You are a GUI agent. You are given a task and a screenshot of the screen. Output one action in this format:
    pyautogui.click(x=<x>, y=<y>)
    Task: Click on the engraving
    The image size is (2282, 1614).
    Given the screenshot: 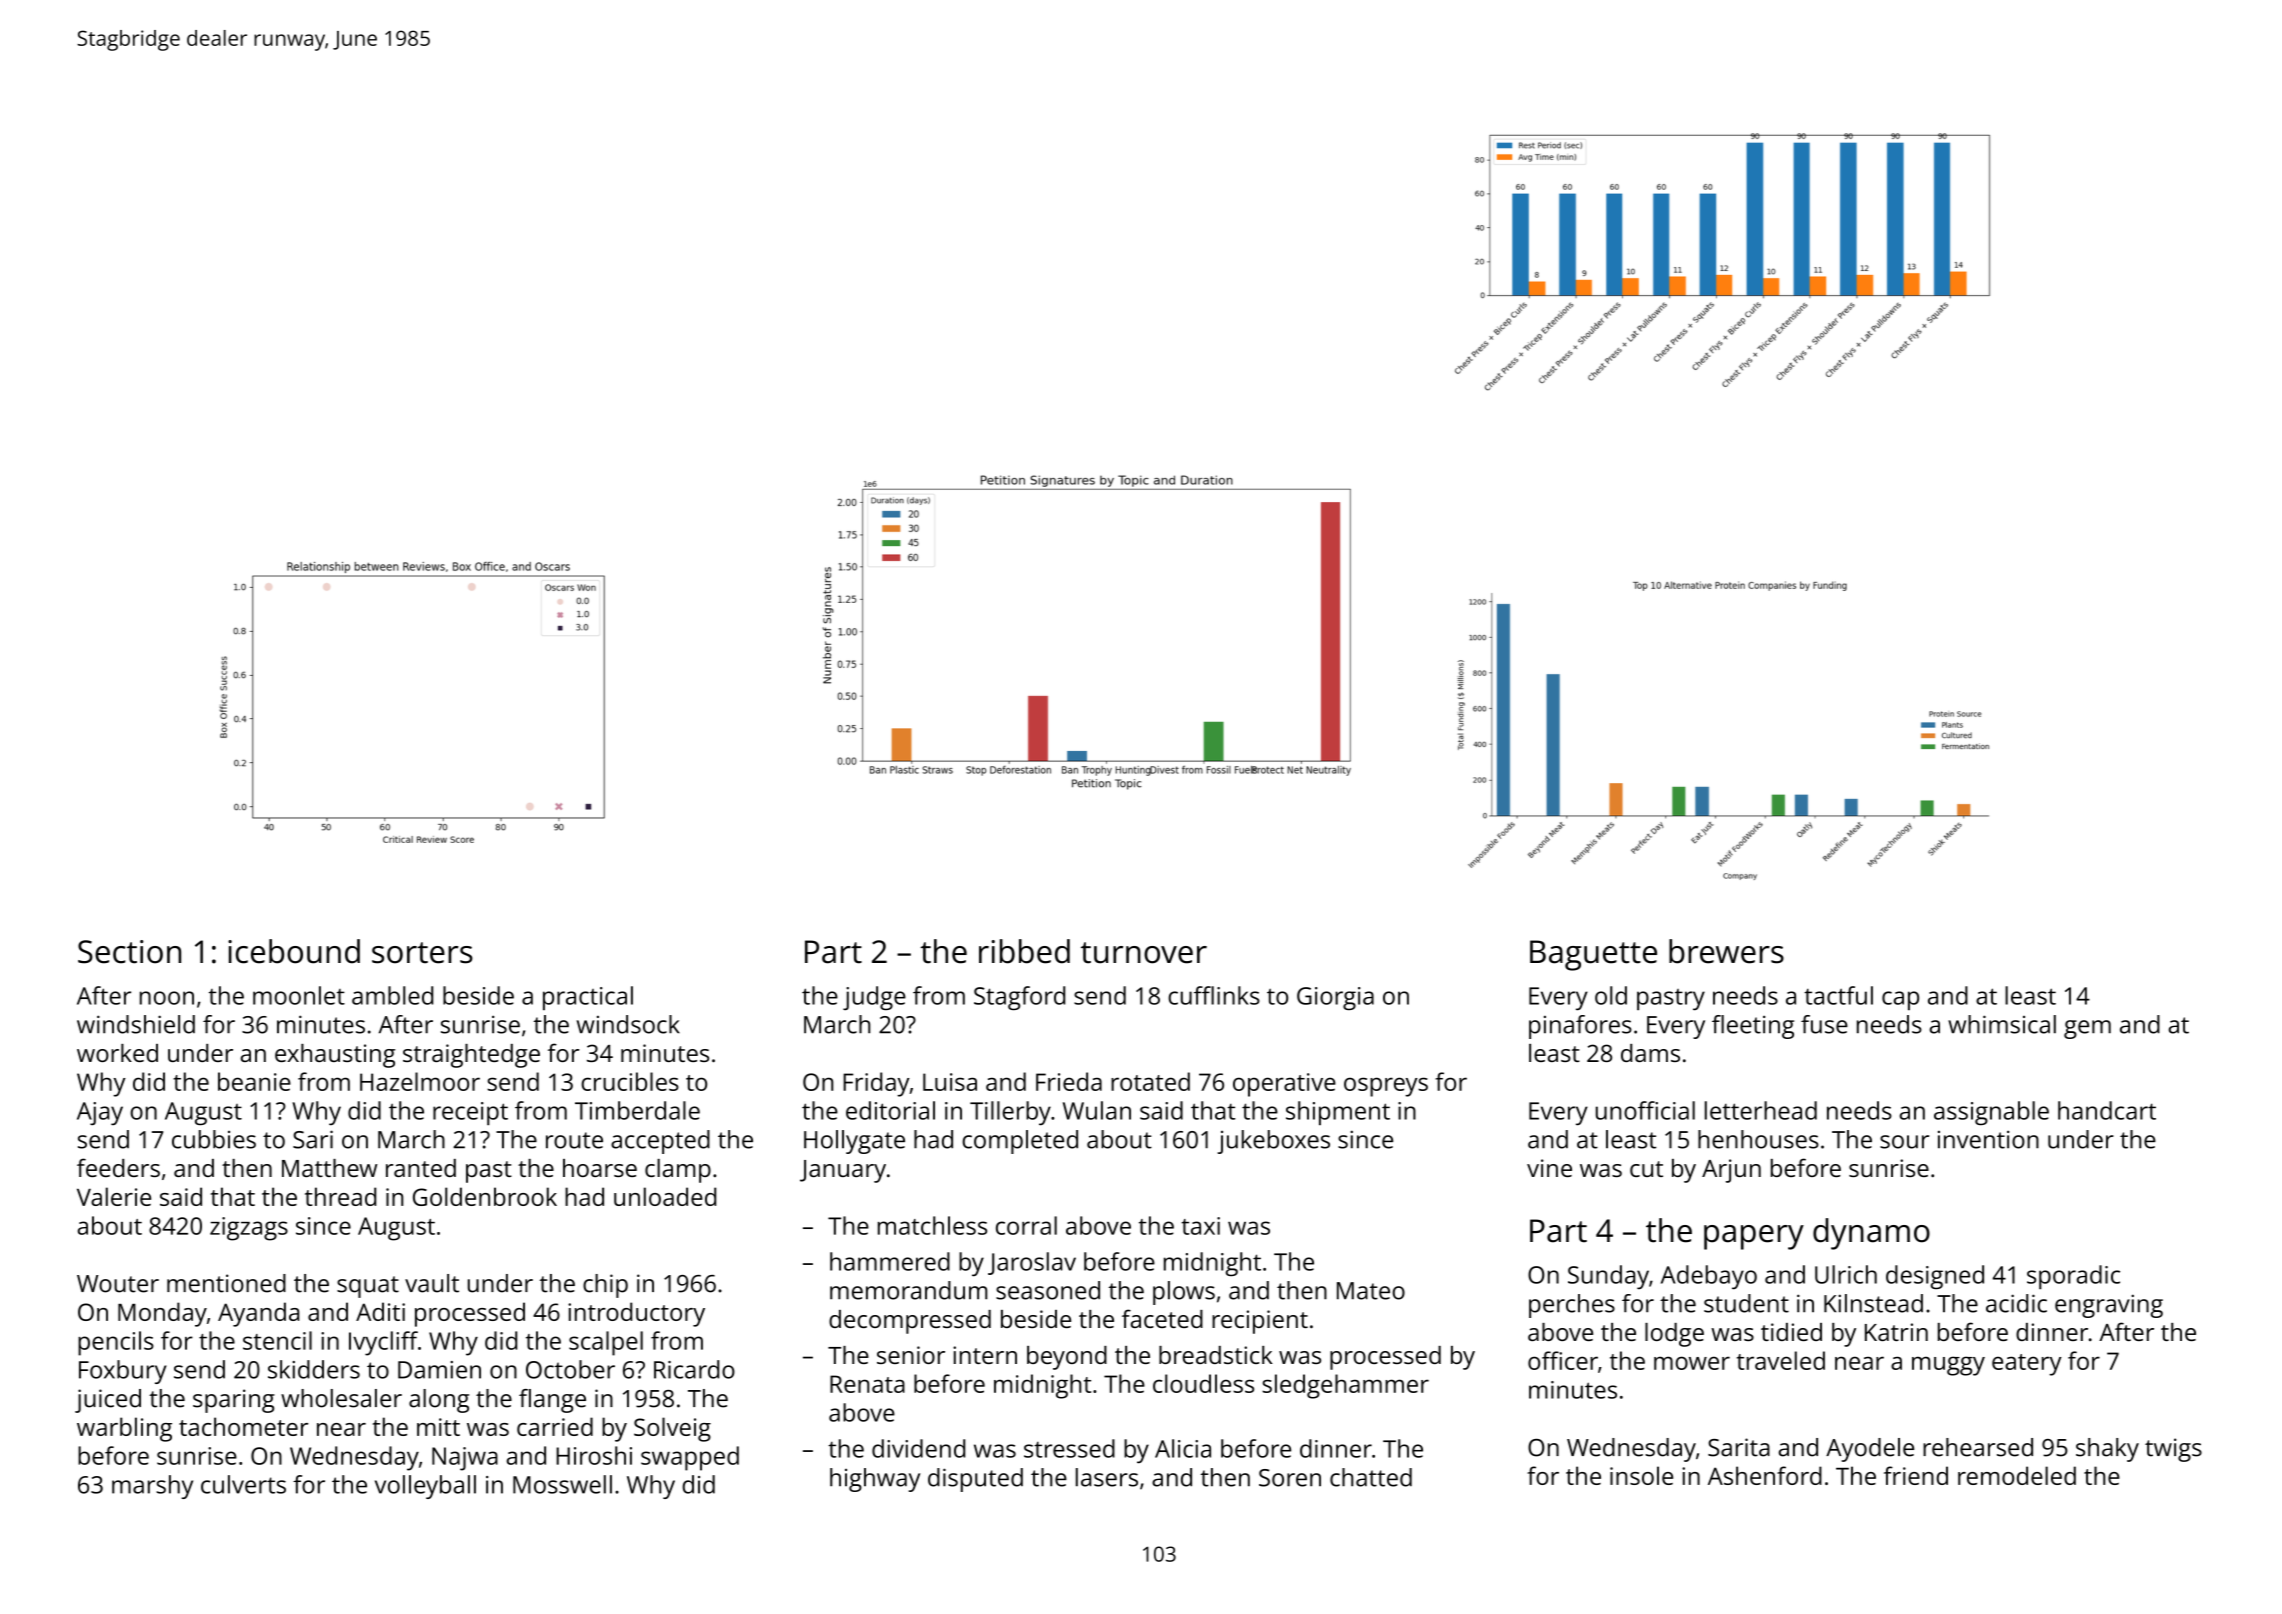 What is the action you would take?
    pyautogui.click(x=2109, y=1306)
